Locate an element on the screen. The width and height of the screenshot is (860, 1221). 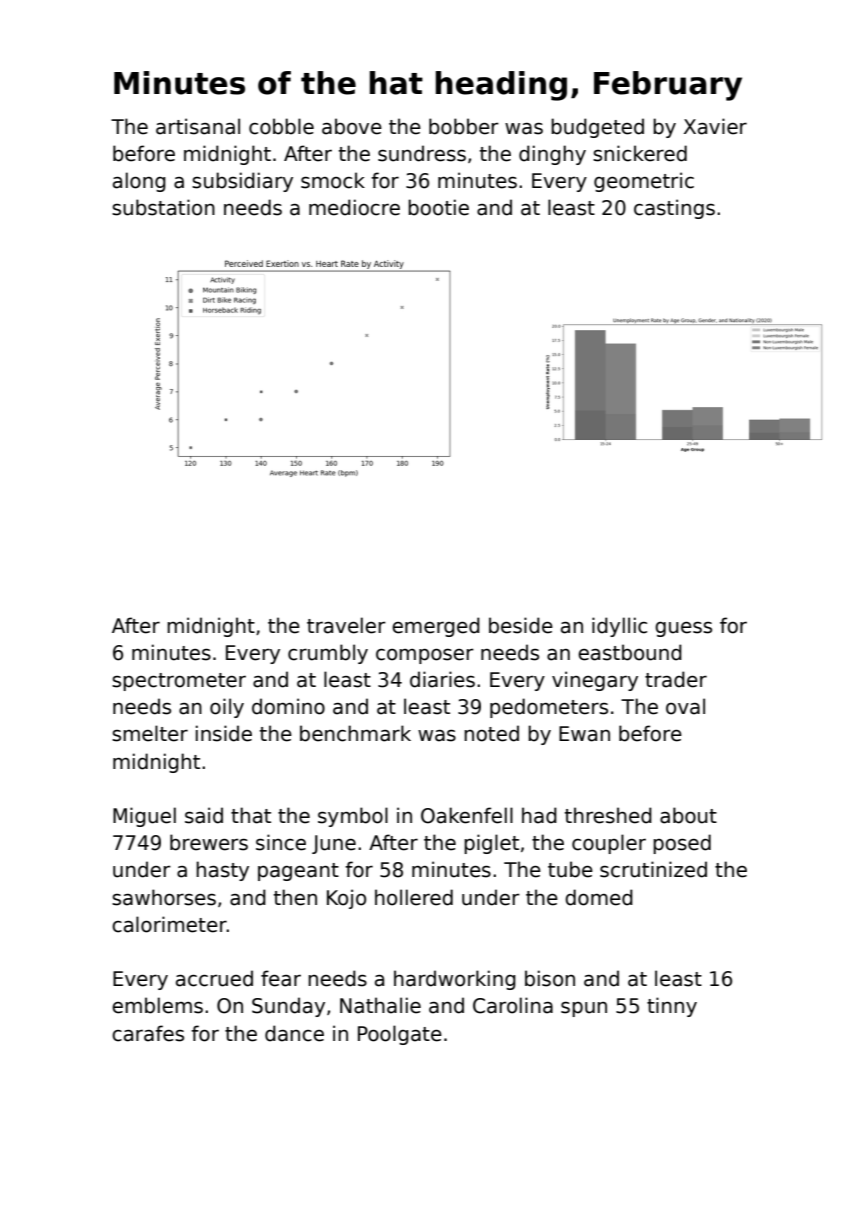
along is located at coordinates (139, 182).
